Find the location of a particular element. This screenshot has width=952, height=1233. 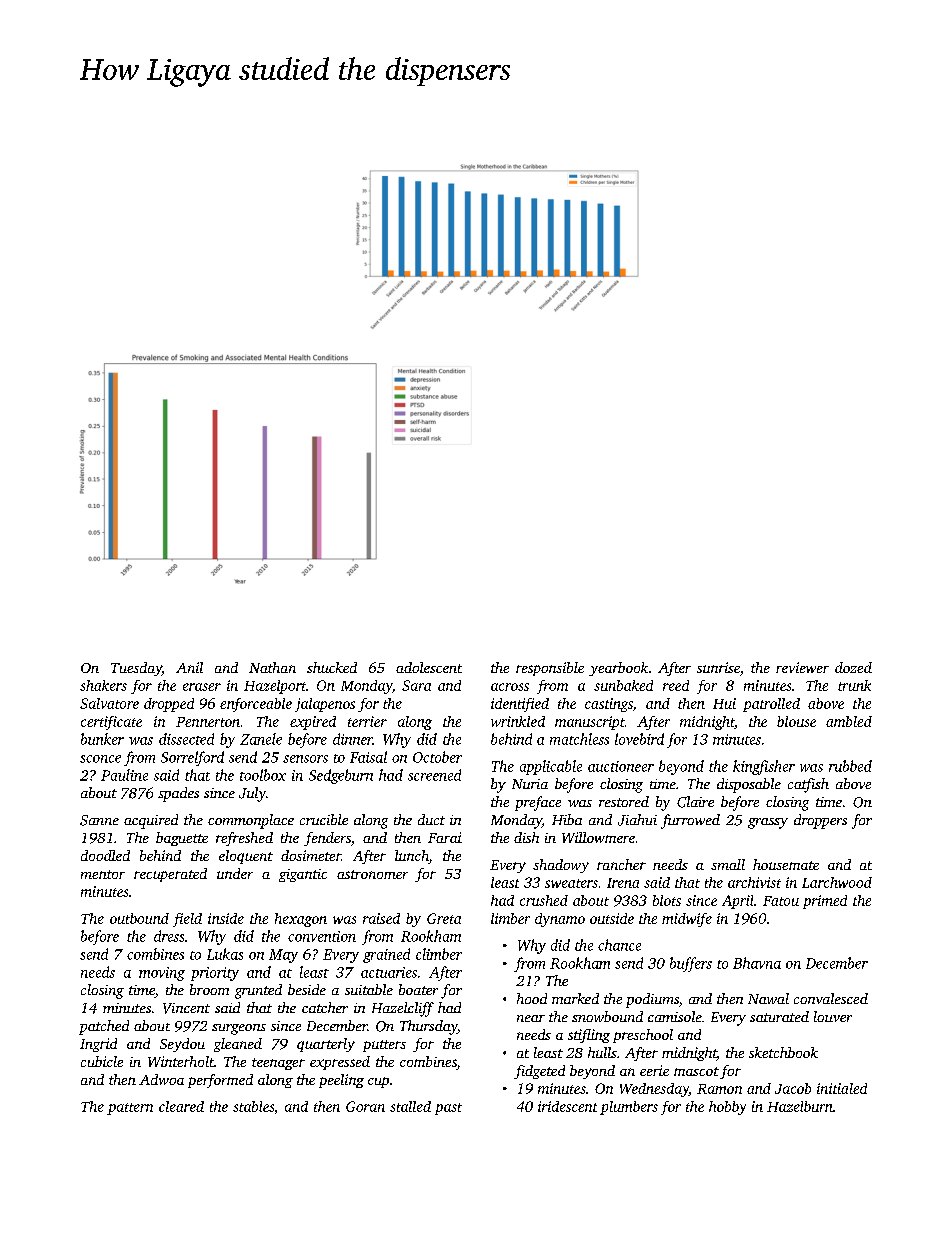

stables is located at coordinates (253, 1106).
